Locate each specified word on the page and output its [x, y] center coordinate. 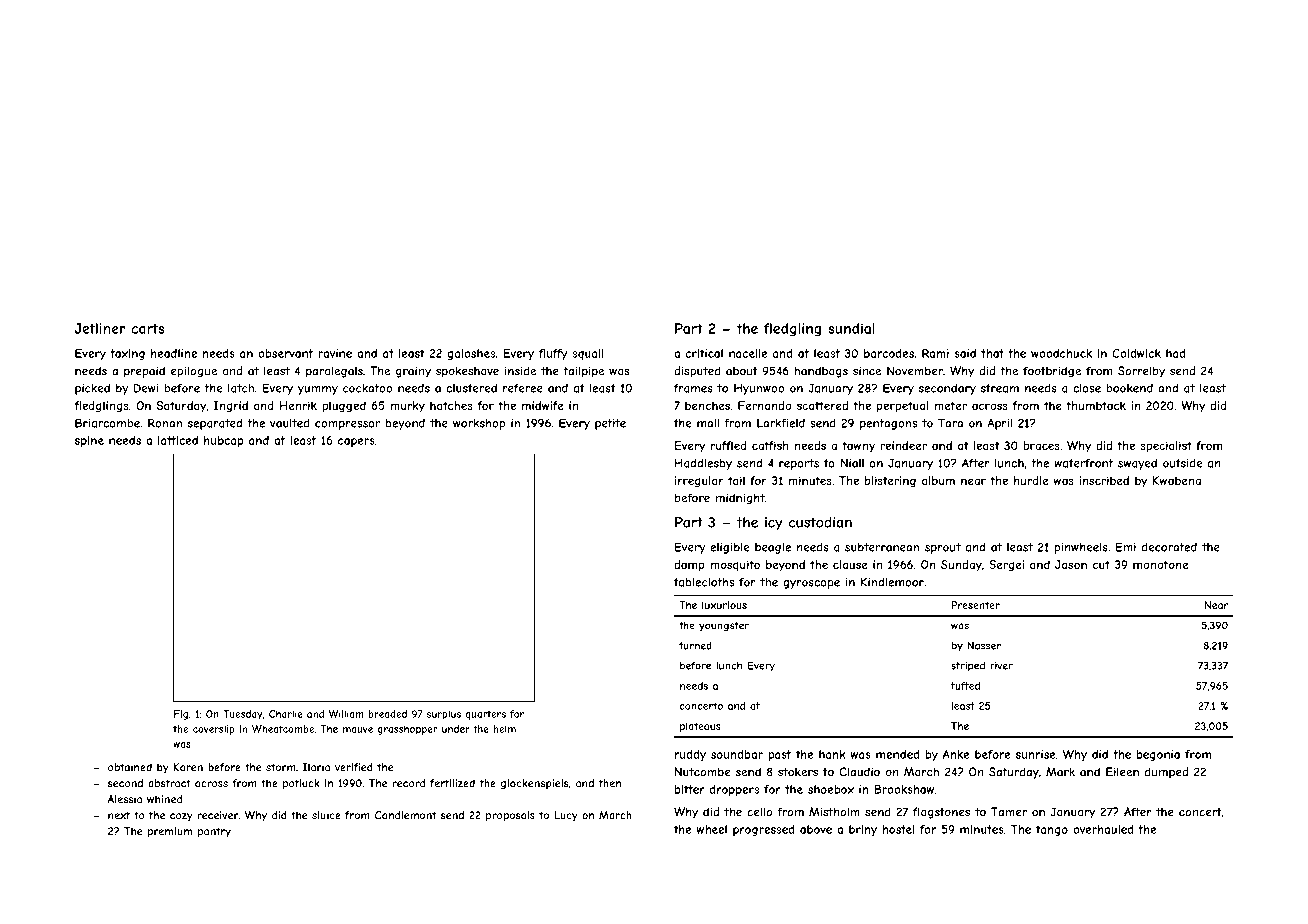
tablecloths [704, 582]
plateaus [700, 727]
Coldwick [1136, 353]
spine [89, 441]
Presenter [976, 605]
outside [1182, 463]
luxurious [724, 605]
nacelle [748, 353]
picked [92, 389]
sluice [326, 815]
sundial [851, 328]
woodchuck [1061, 353]
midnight [740, 499]
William [346, 714]
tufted [965, 686]
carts [147, 328]
